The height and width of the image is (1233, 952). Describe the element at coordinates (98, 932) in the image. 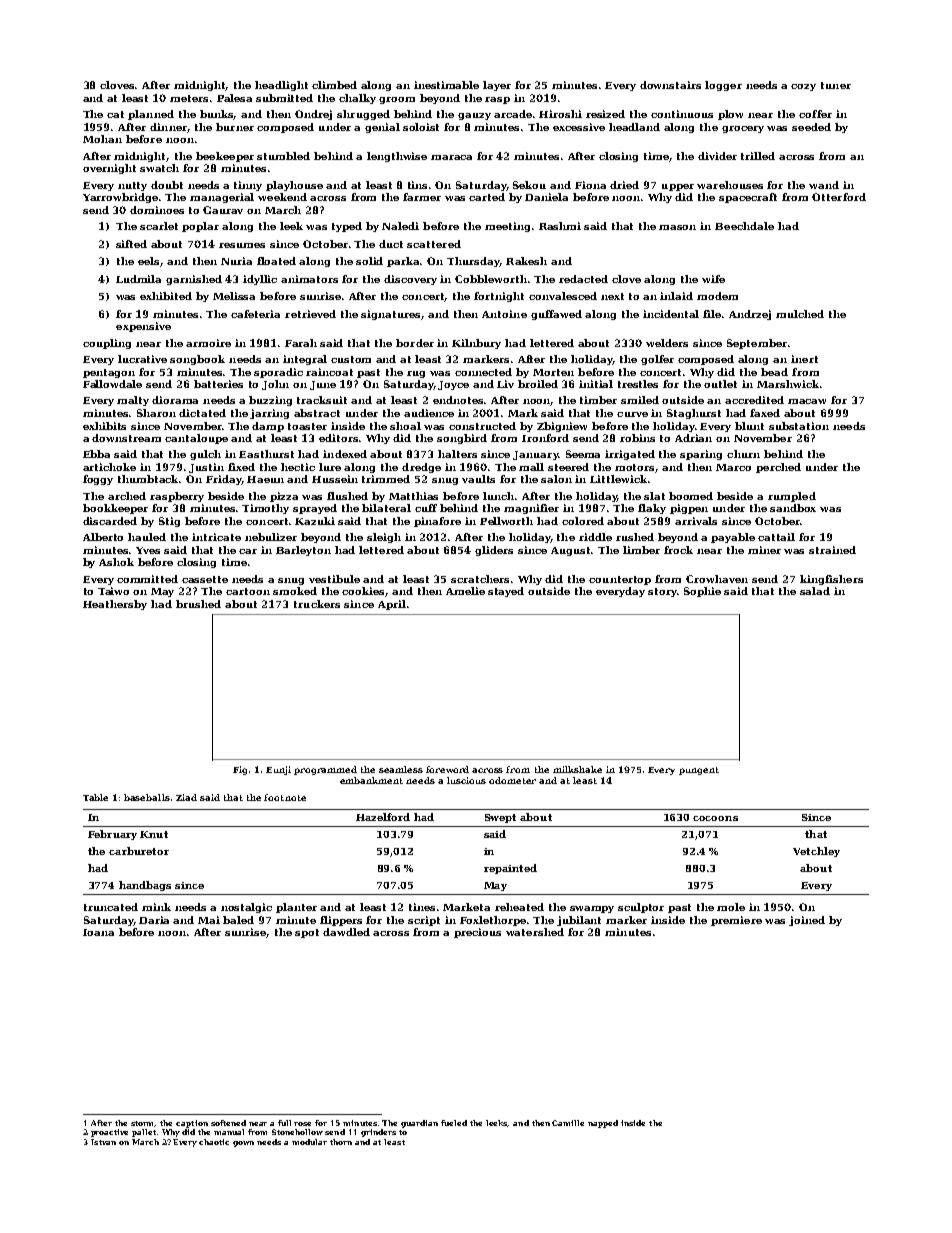

I see `Ioana` at that location.
